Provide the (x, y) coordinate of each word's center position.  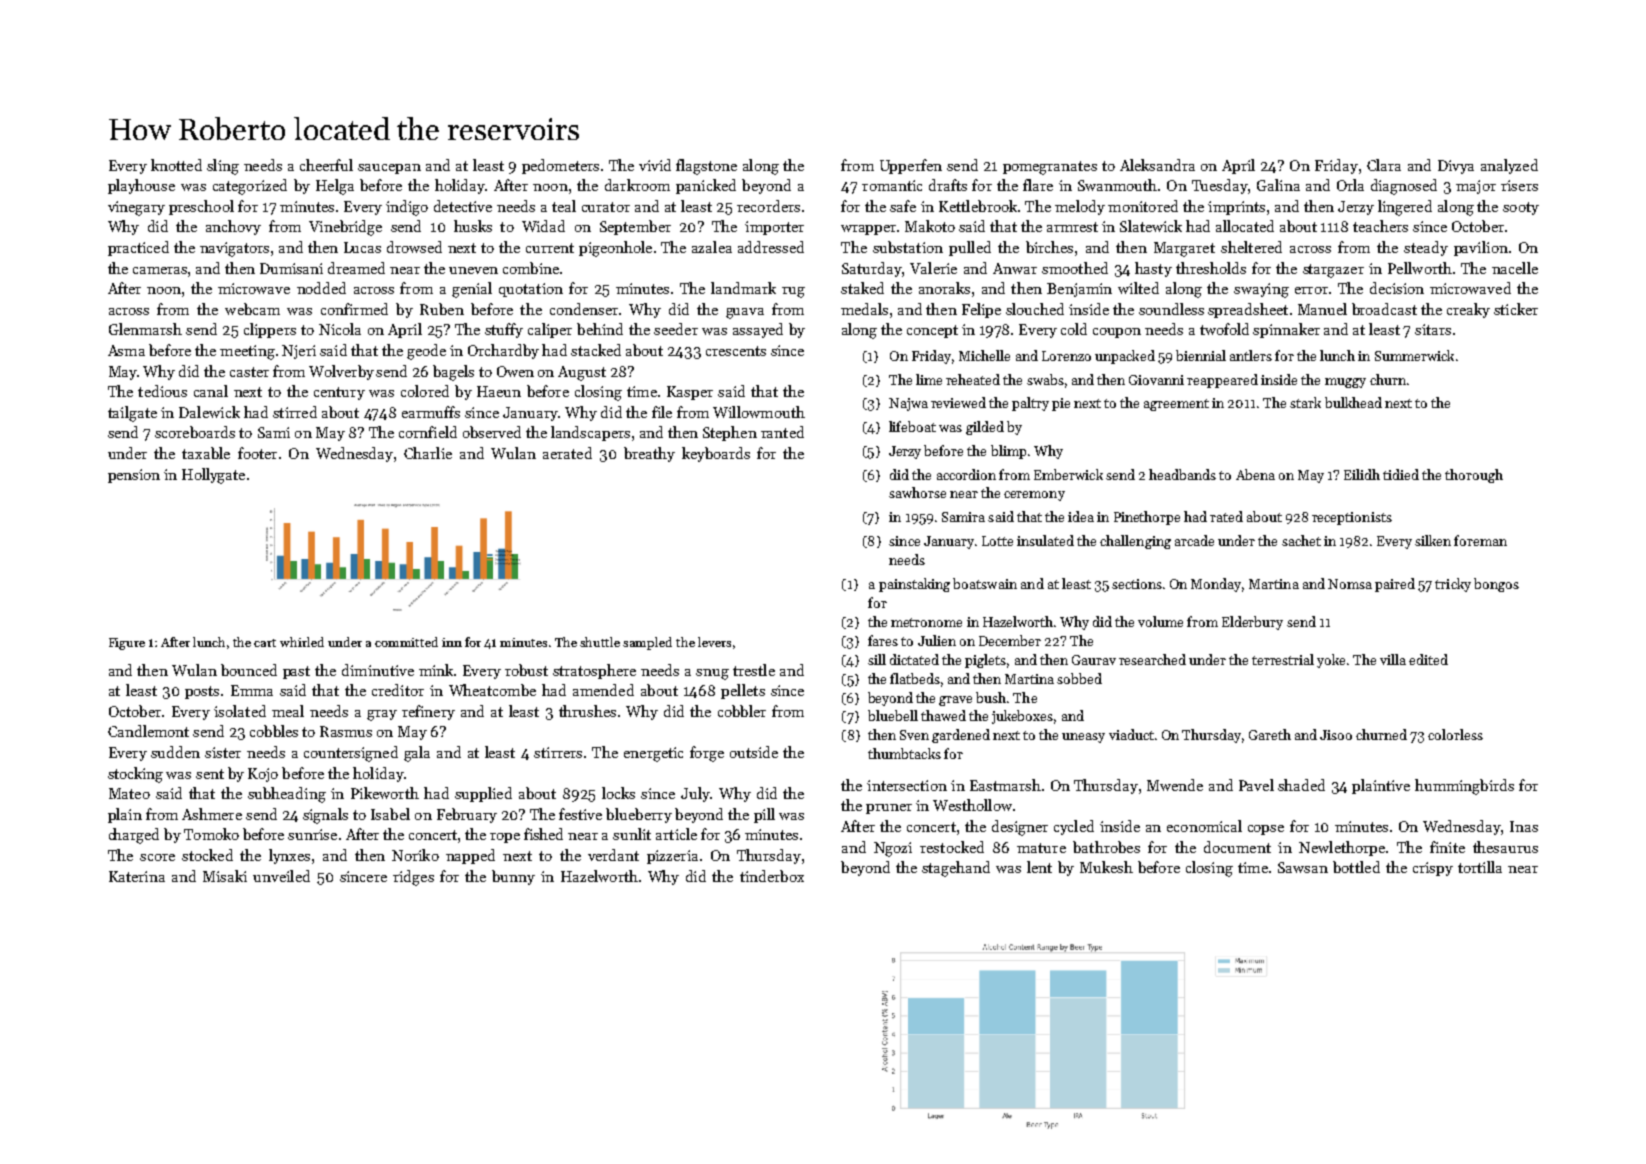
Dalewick (209, 412)
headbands (1182, 474)
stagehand (956, 869)
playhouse (141, 186)
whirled (302, 642)
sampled (647, 643)
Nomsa (1350, 584)
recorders (768, 206)
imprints (1236, 208)
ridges (413, 878)
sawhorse (917, 492)
